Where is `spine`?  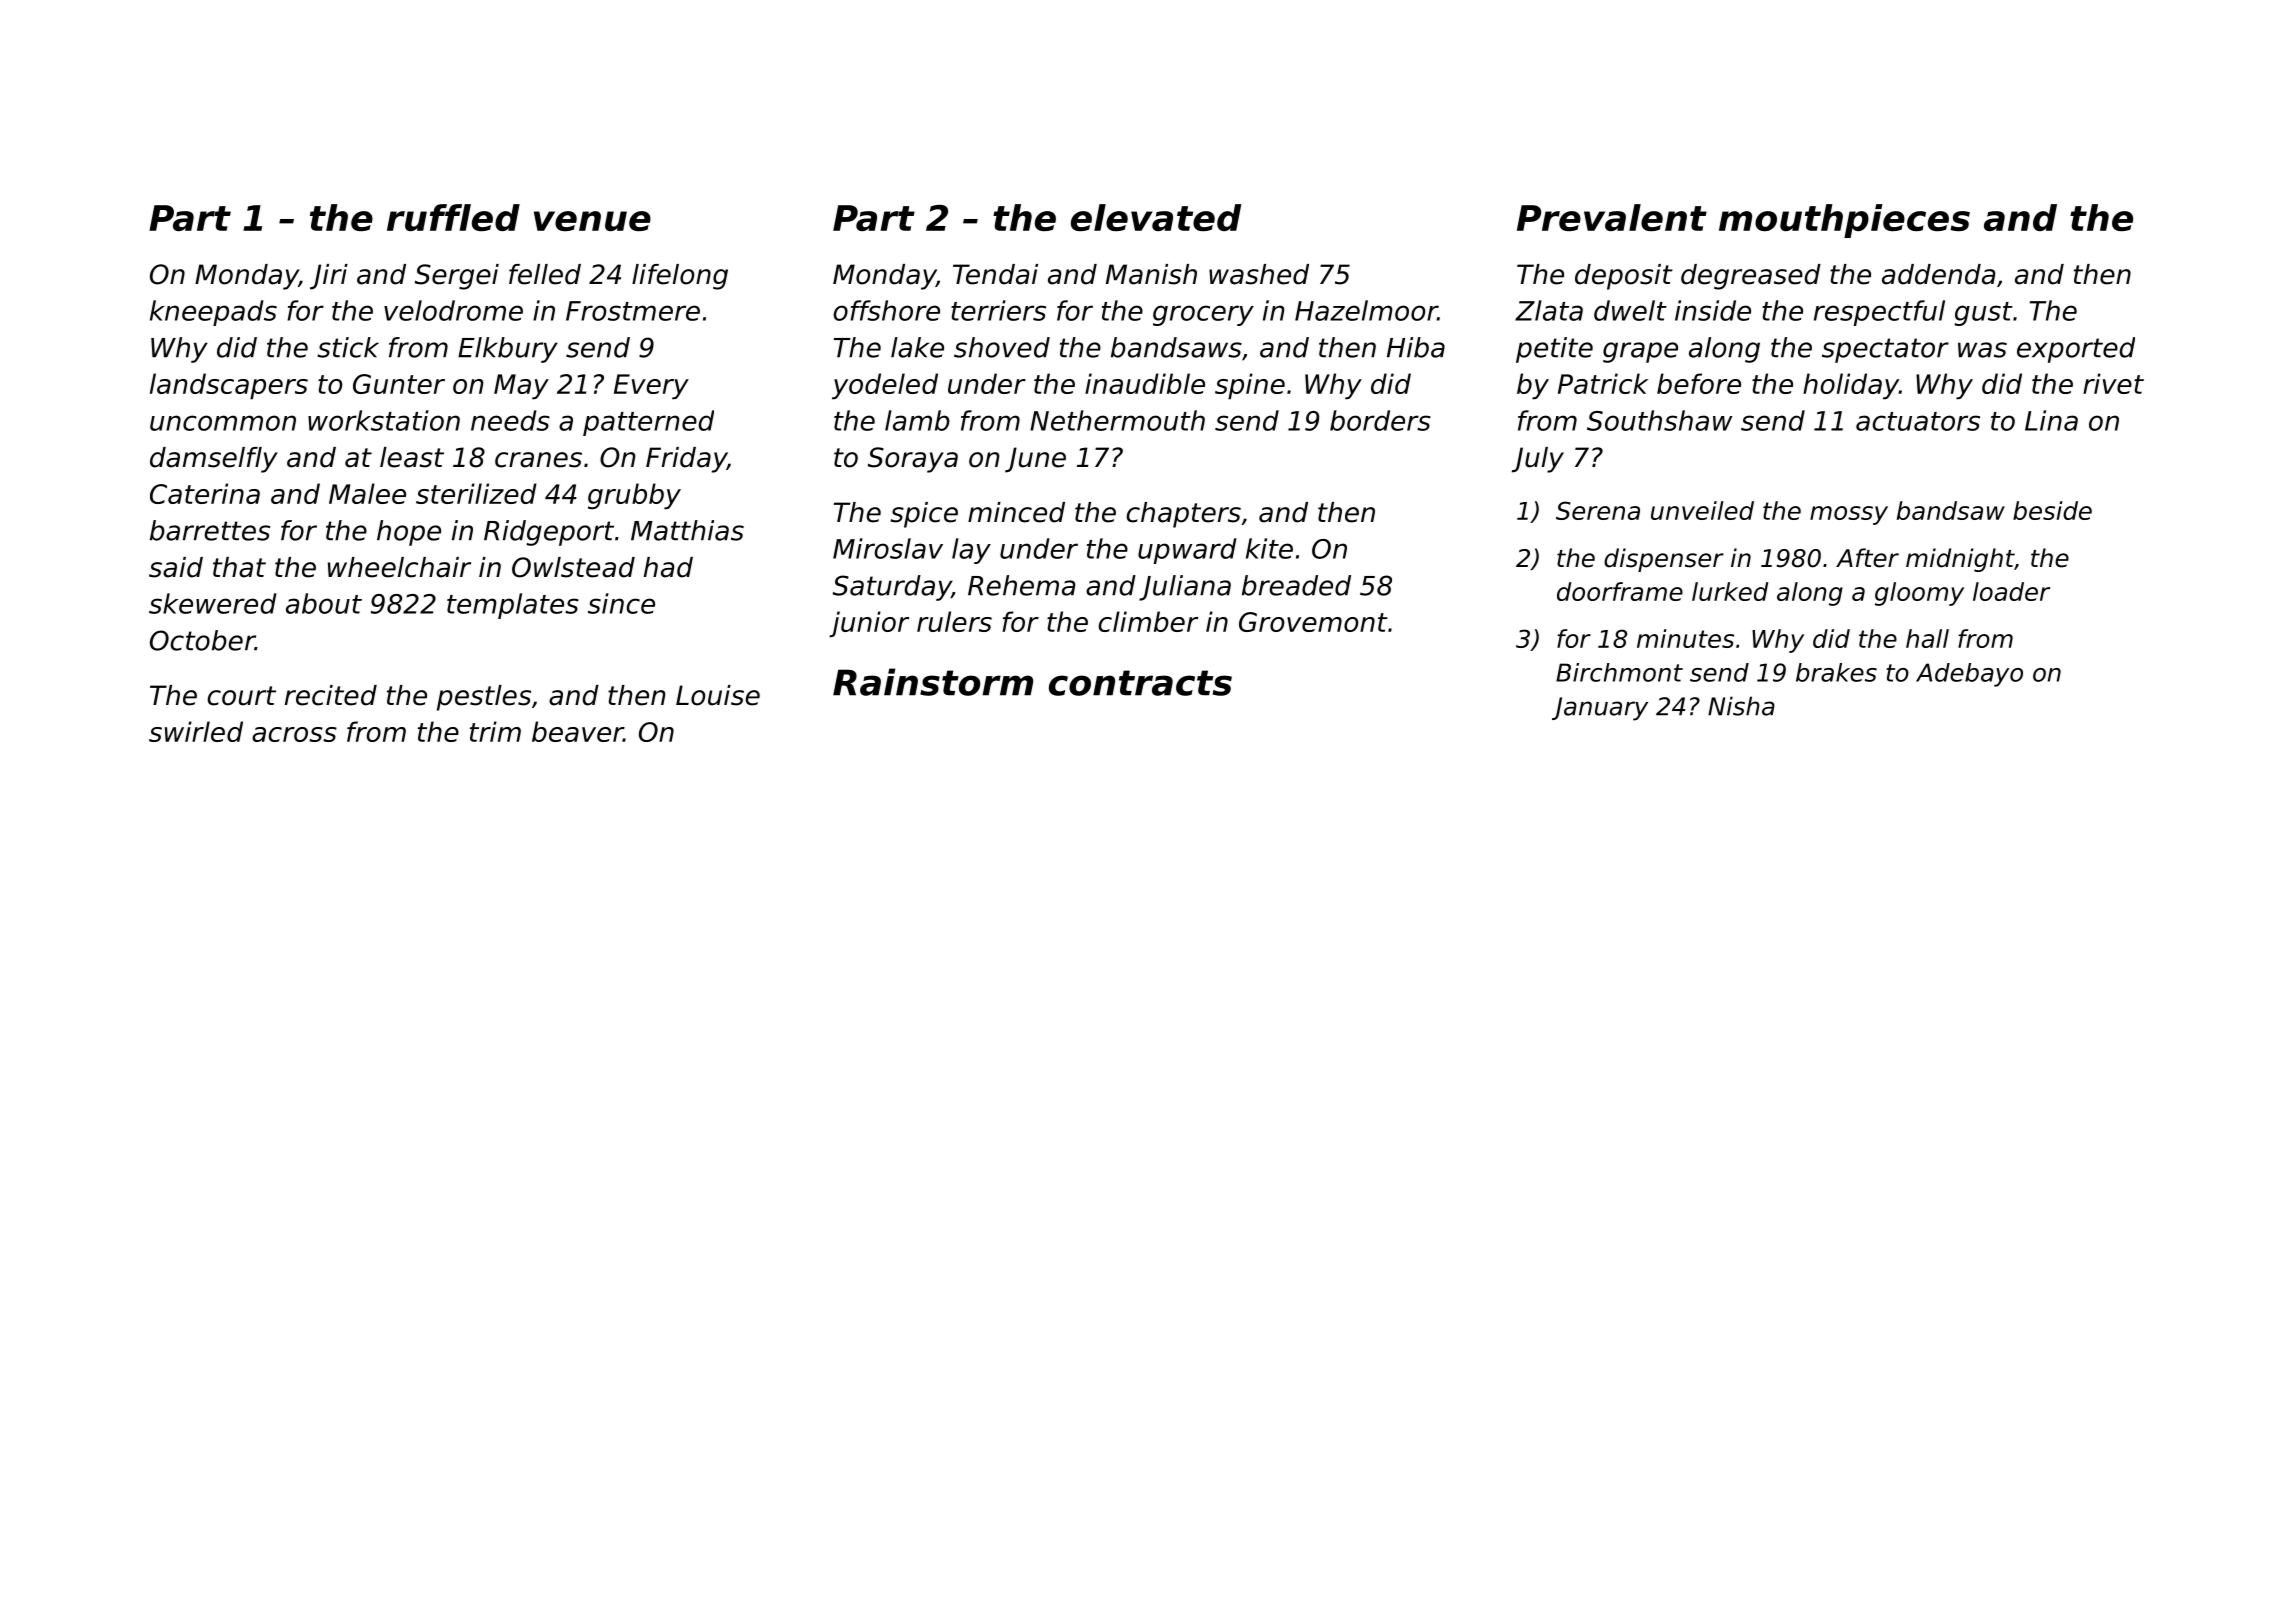 spine is located at coordinates (1250, 386).
